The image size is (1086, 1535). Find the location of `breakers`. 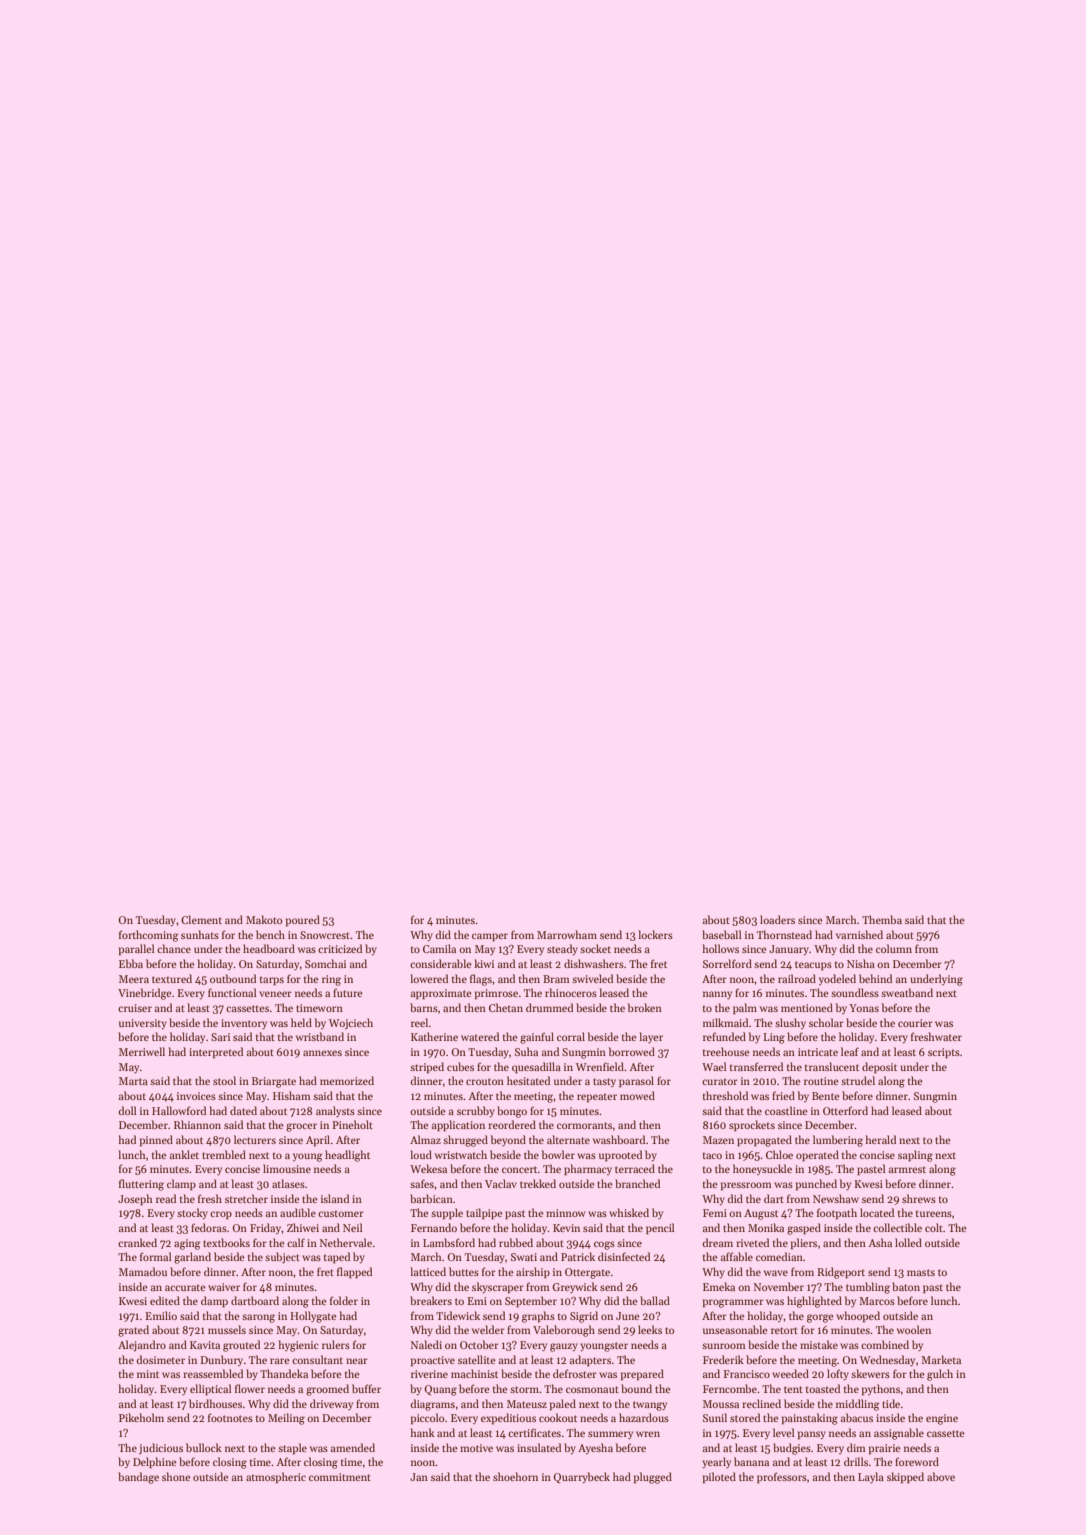

breakers is located at coordinates (431, 1300).
